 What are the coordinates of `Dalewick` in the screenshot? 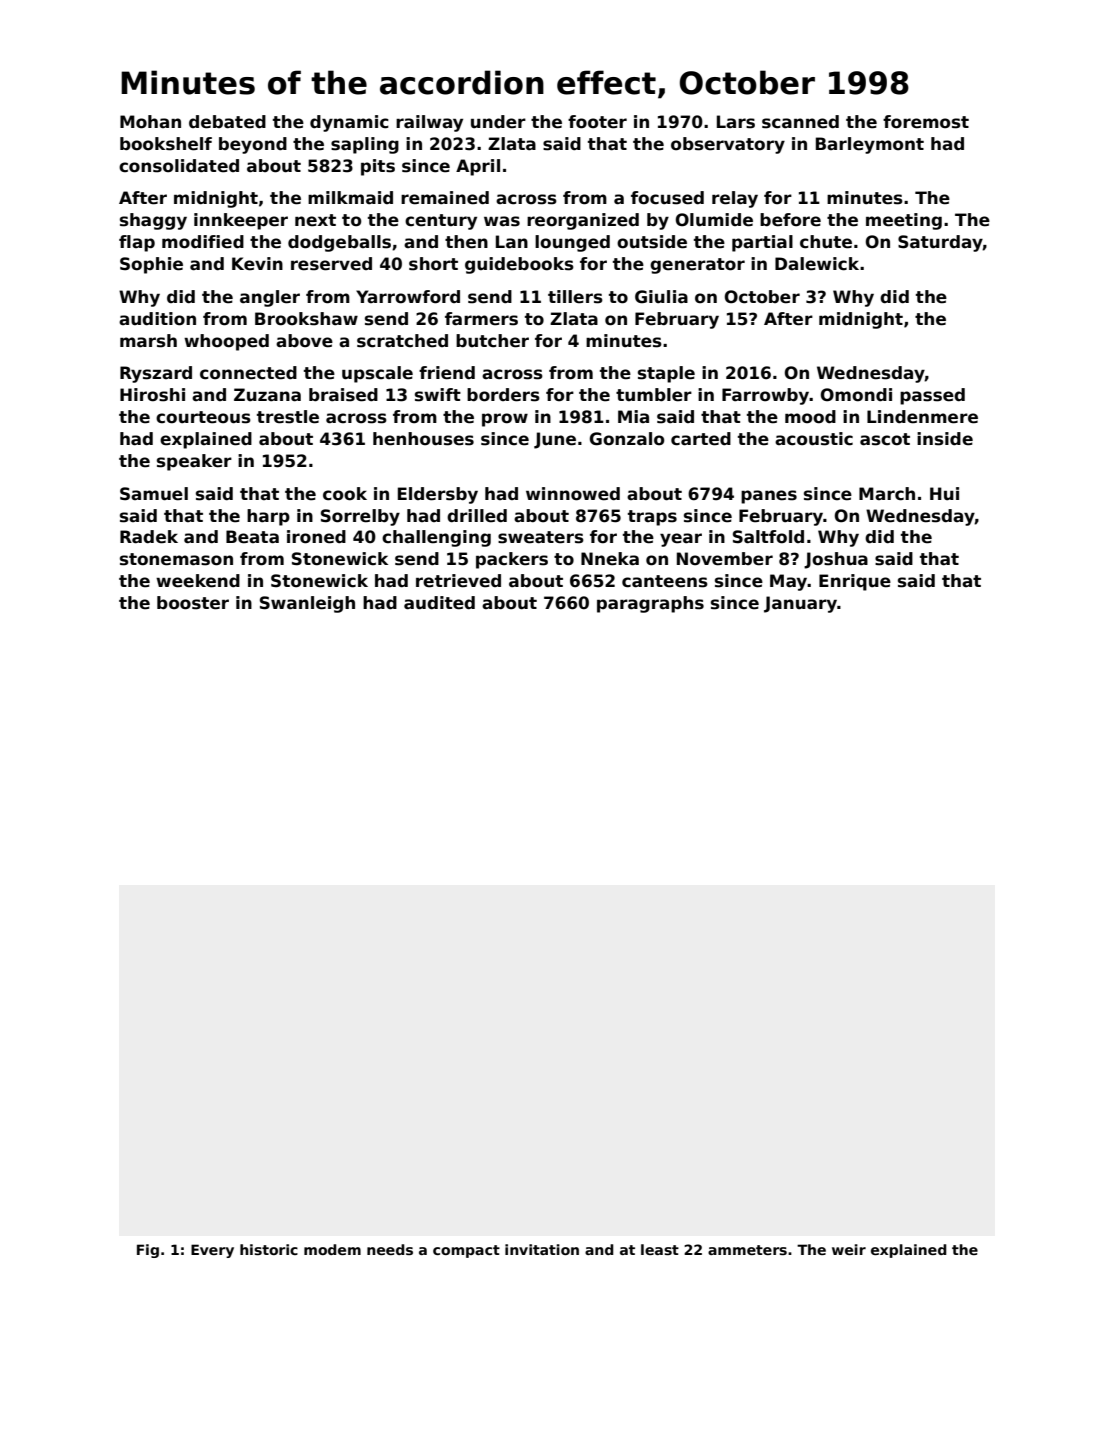 It's located at (817, 264).
